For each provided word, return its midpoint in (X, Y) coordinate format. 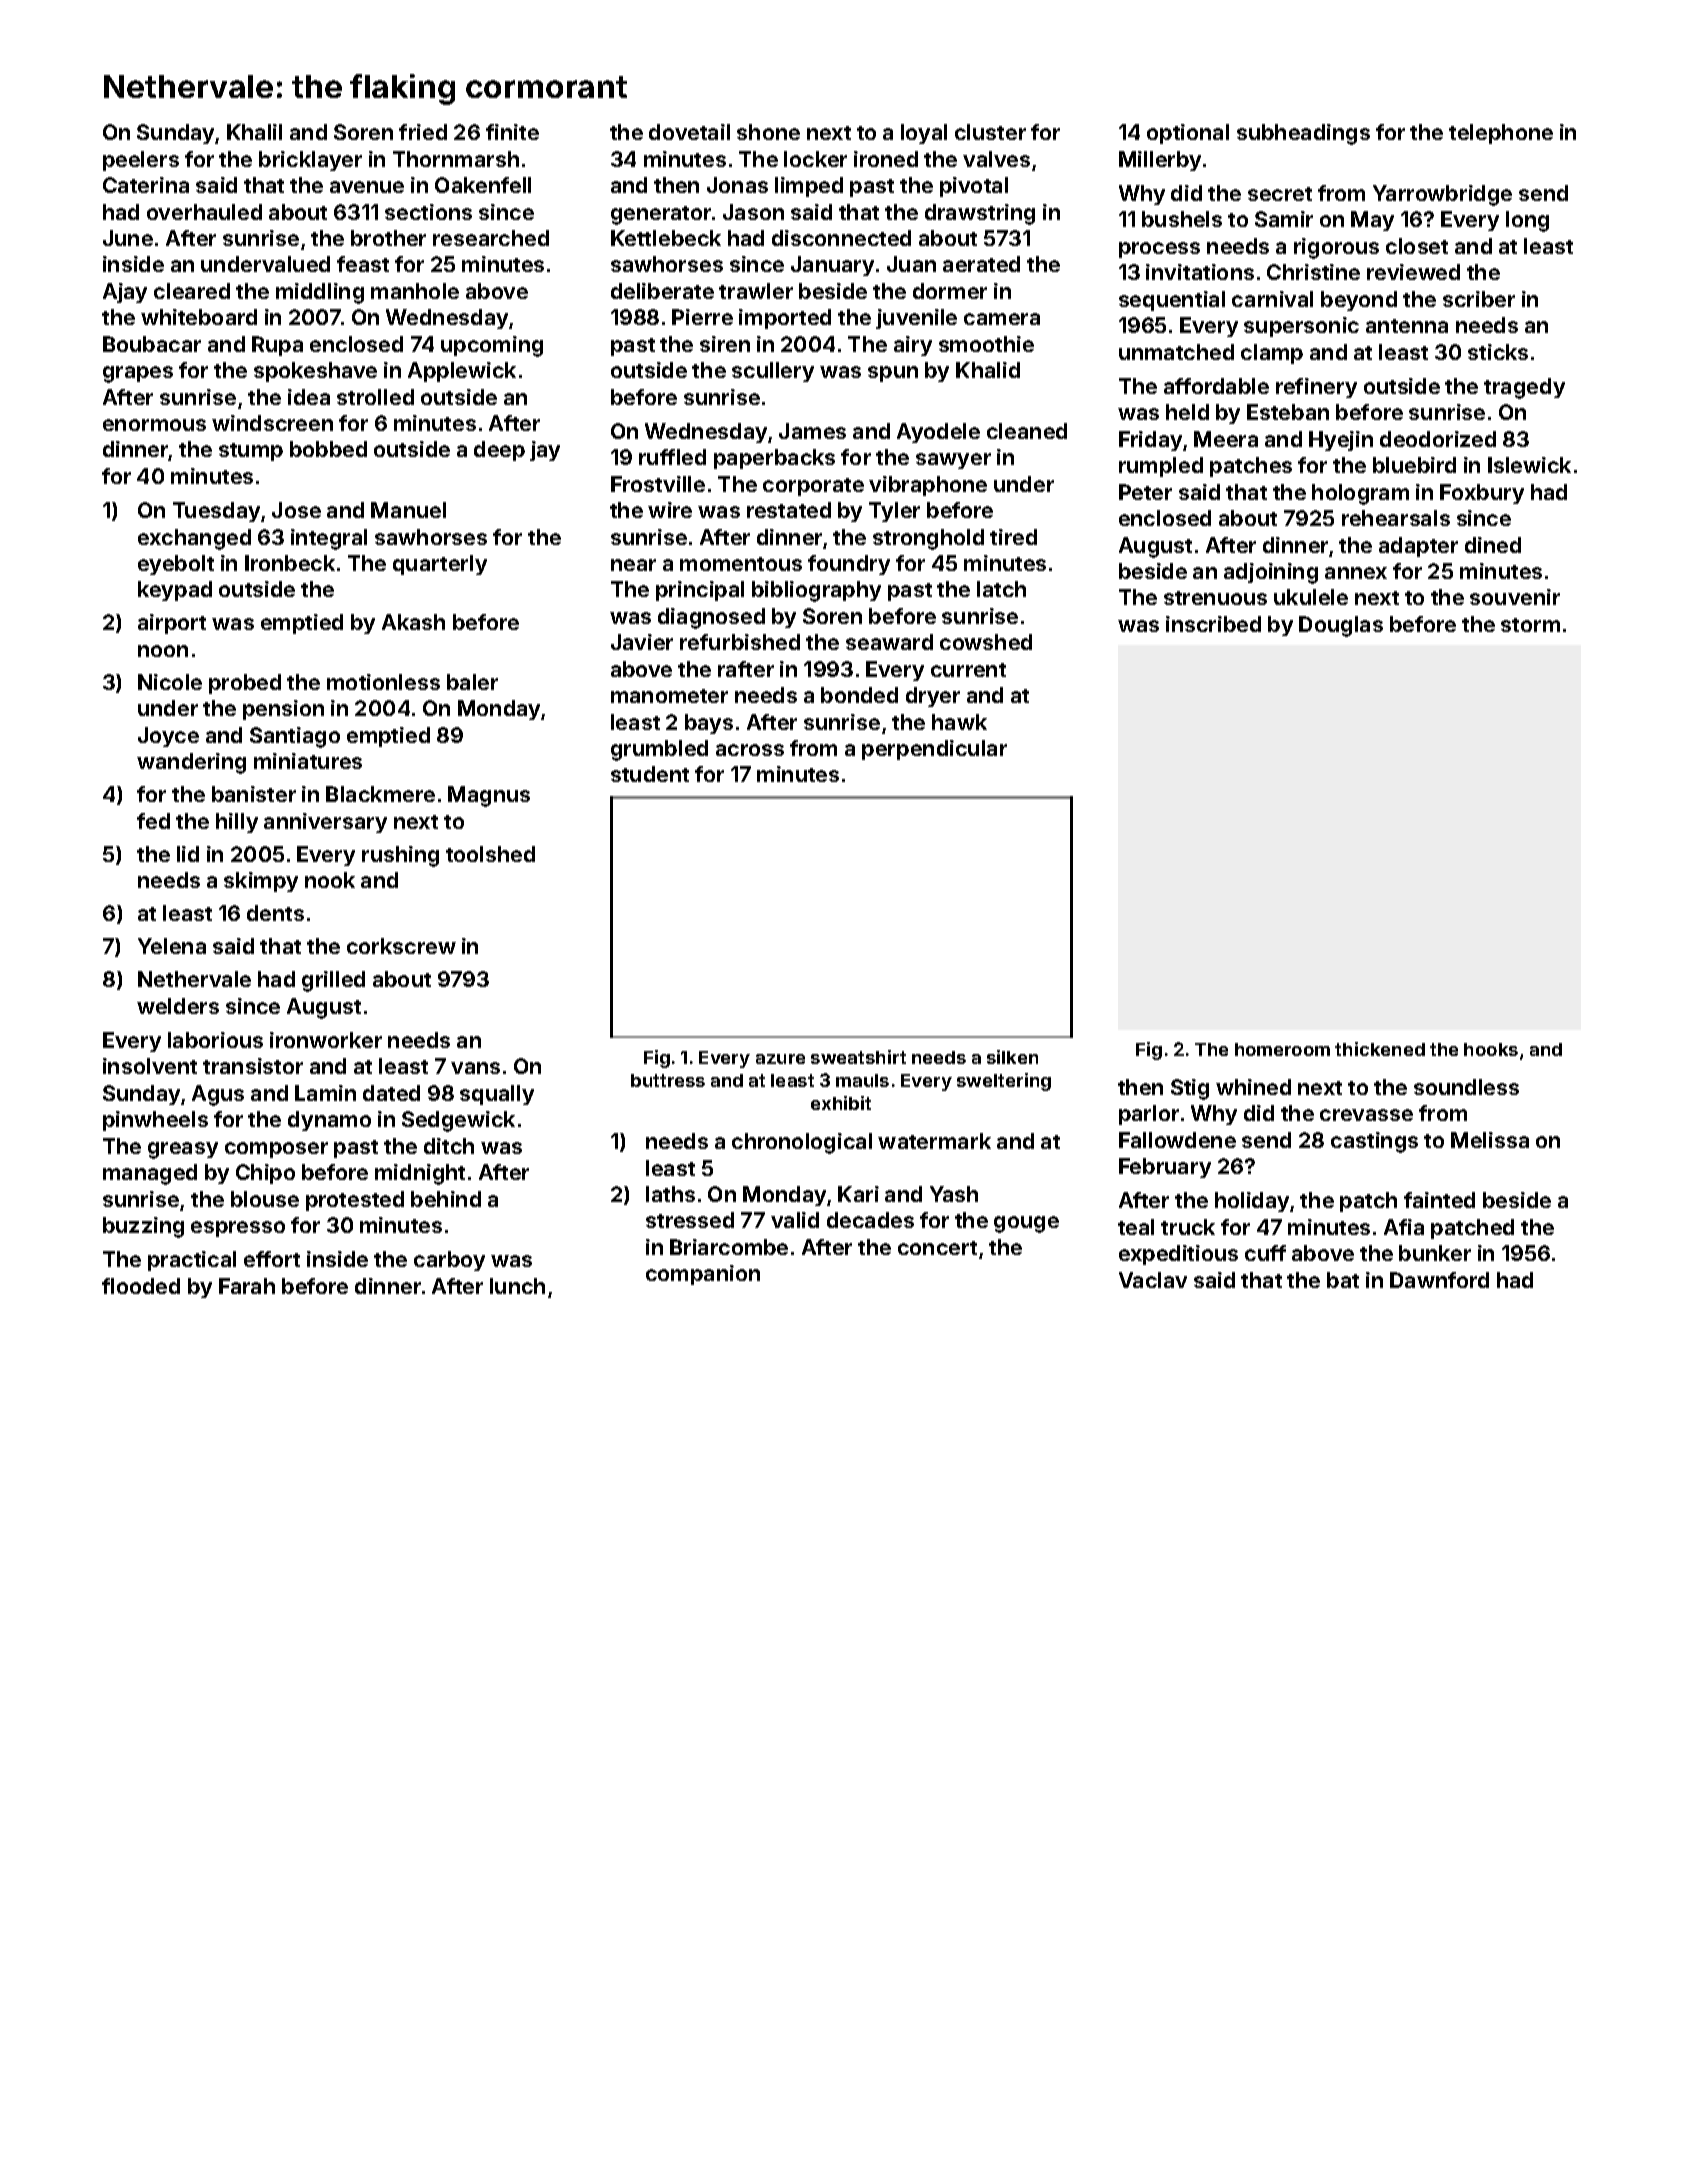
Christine (1313, 272)
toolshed (490, 854)
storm (1530, 625)
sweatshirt (858, 1057)
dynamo (329, 1121)
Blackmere (380, 794)
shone (768, 132)
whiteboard (199, 317)
